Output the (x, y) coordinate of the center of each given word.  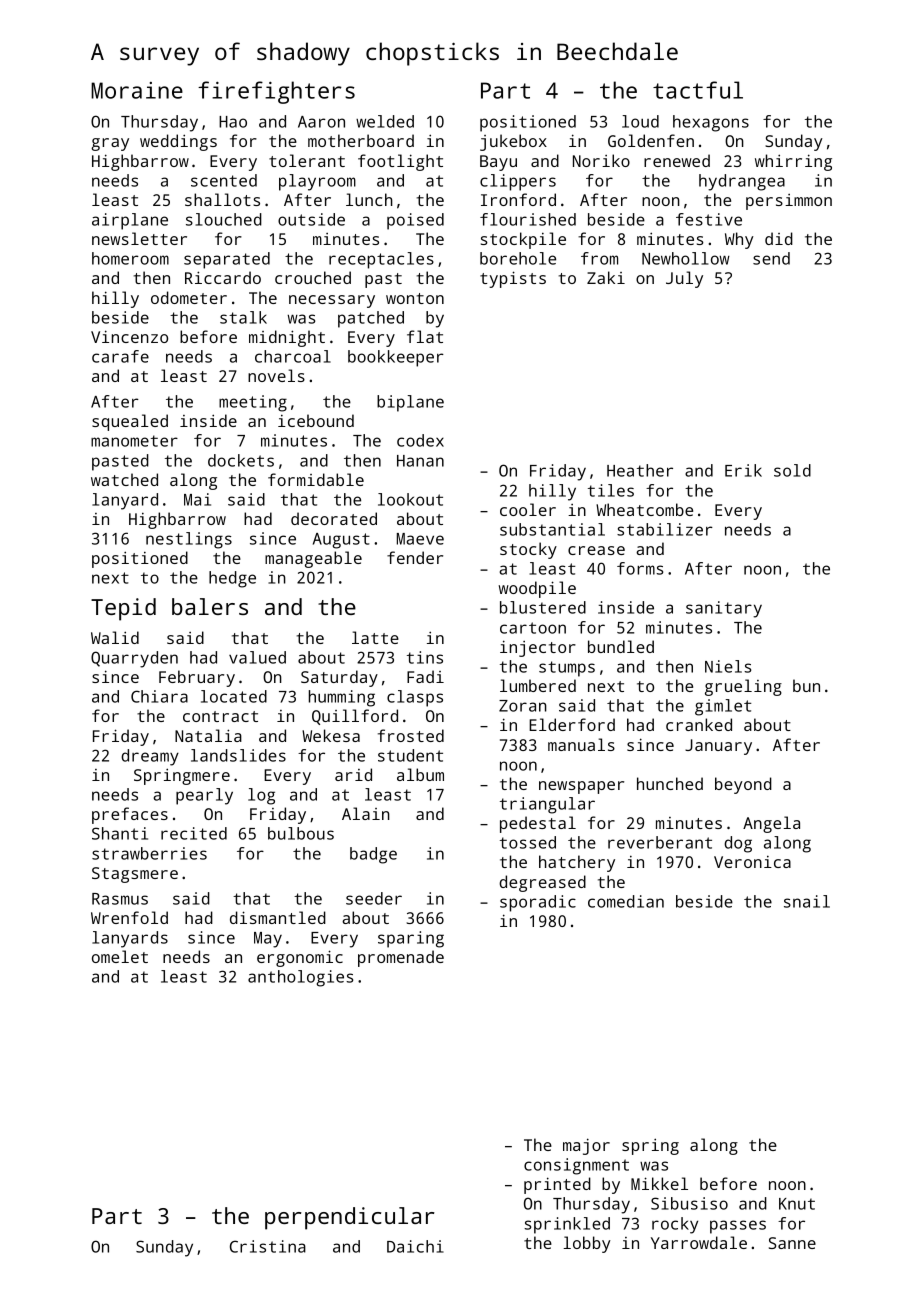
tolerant (307, 160)
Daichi (415, 1246)
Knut (797, 1204)
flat (425, 336)
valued (257, 657)
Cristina (268, 1246)
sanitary (724, 609)
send (771, 258)
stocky (528, 550)
